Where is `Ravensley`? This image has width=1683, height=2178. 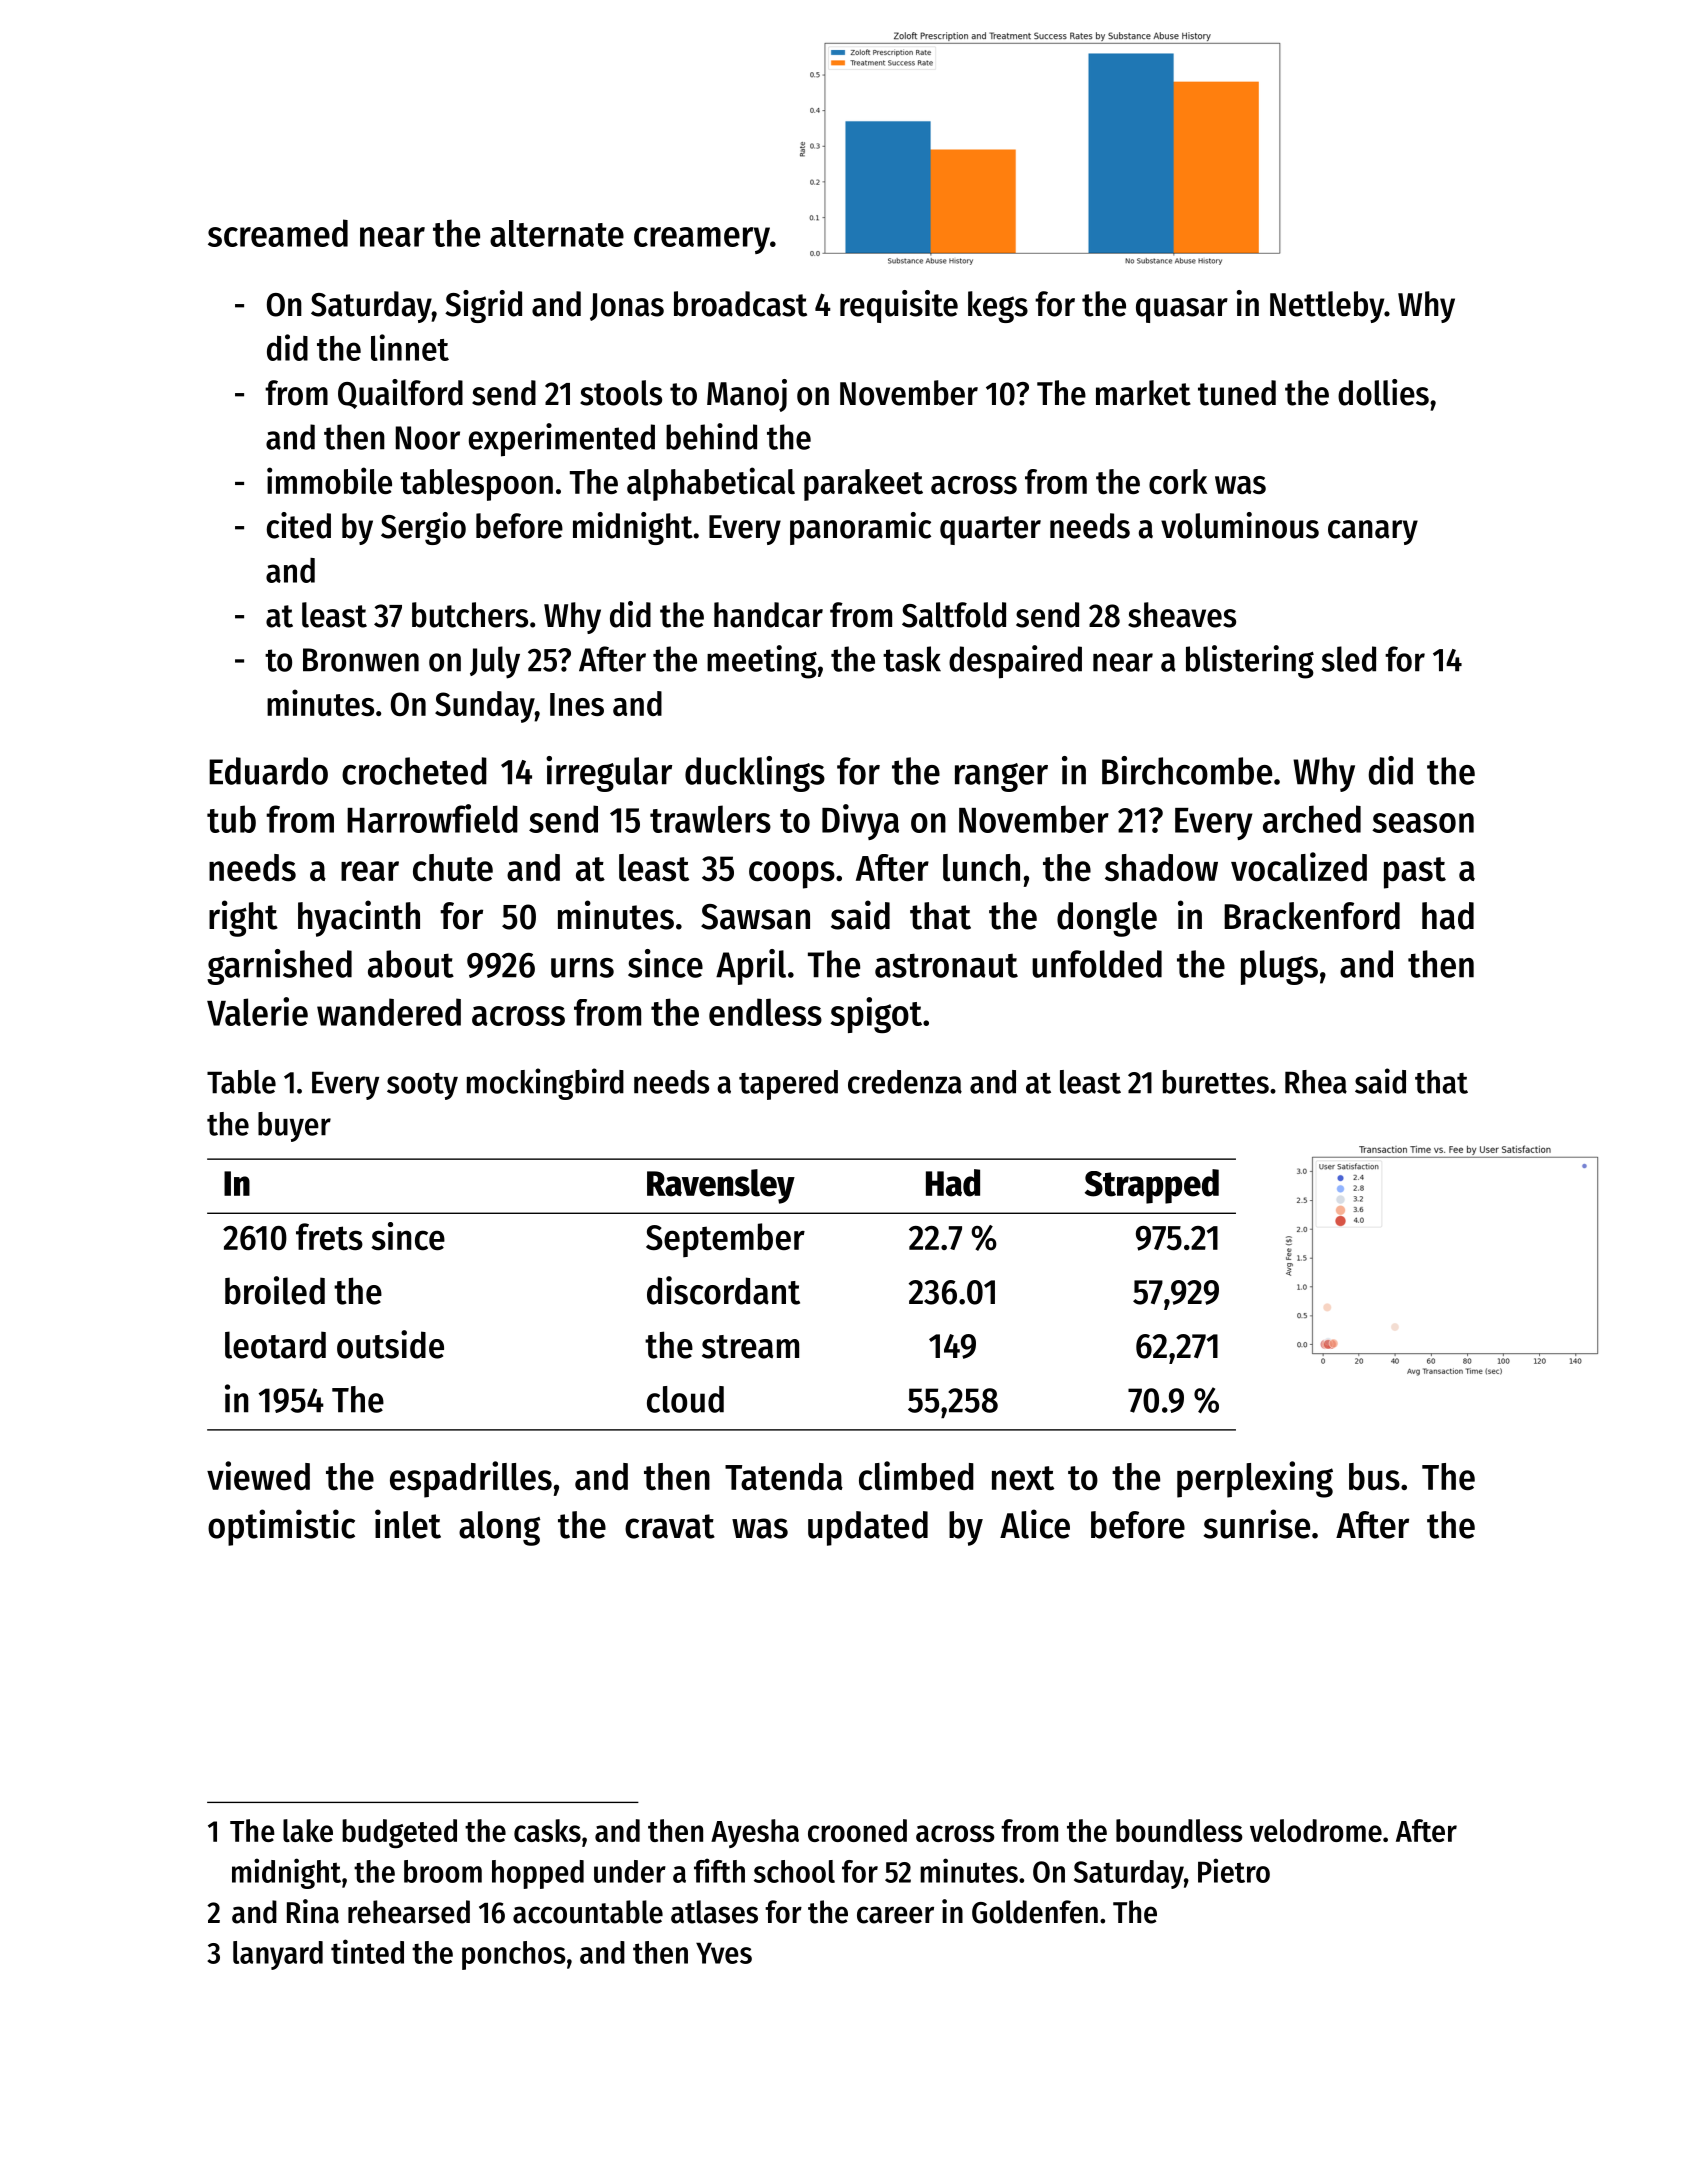 Ravensley is located at coordinates (721, 1186).
